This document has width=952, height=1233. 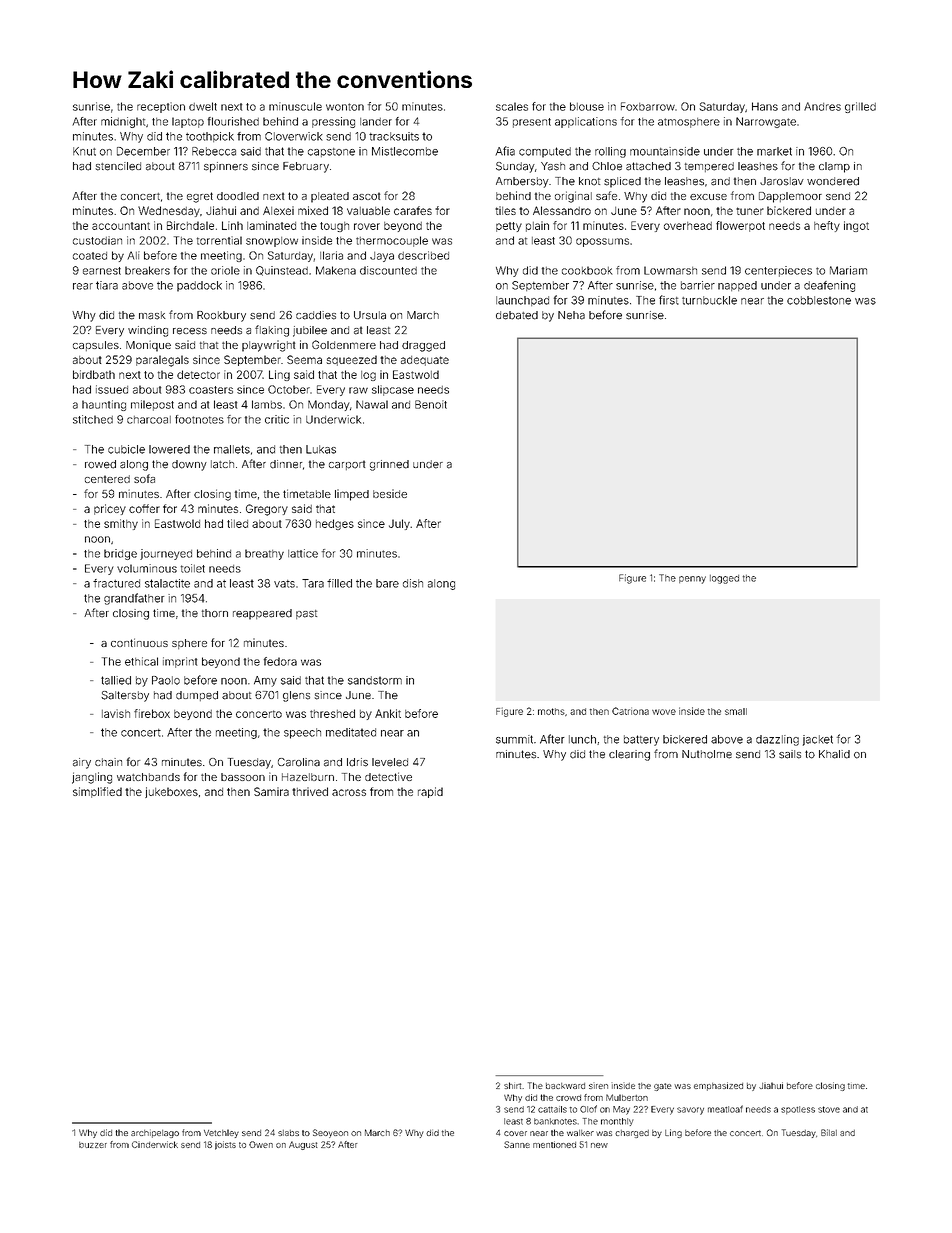 What do you see at coordinates (399, 524) in the document?
I see `July` at bounding box center [399, 524].
